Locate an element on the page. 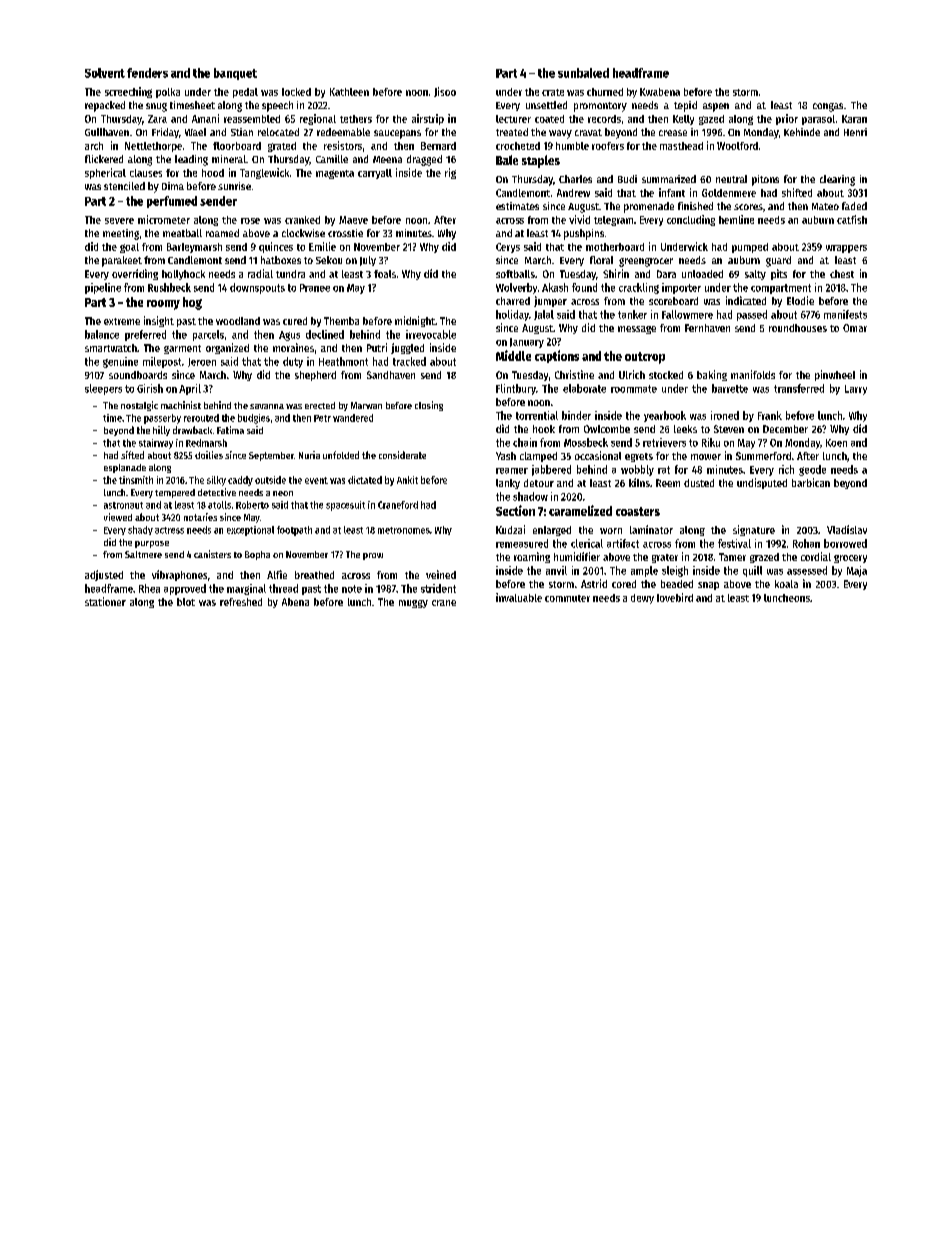 The height and width of the document is (1233, 952). grated is located at coordinates (282, 147).
